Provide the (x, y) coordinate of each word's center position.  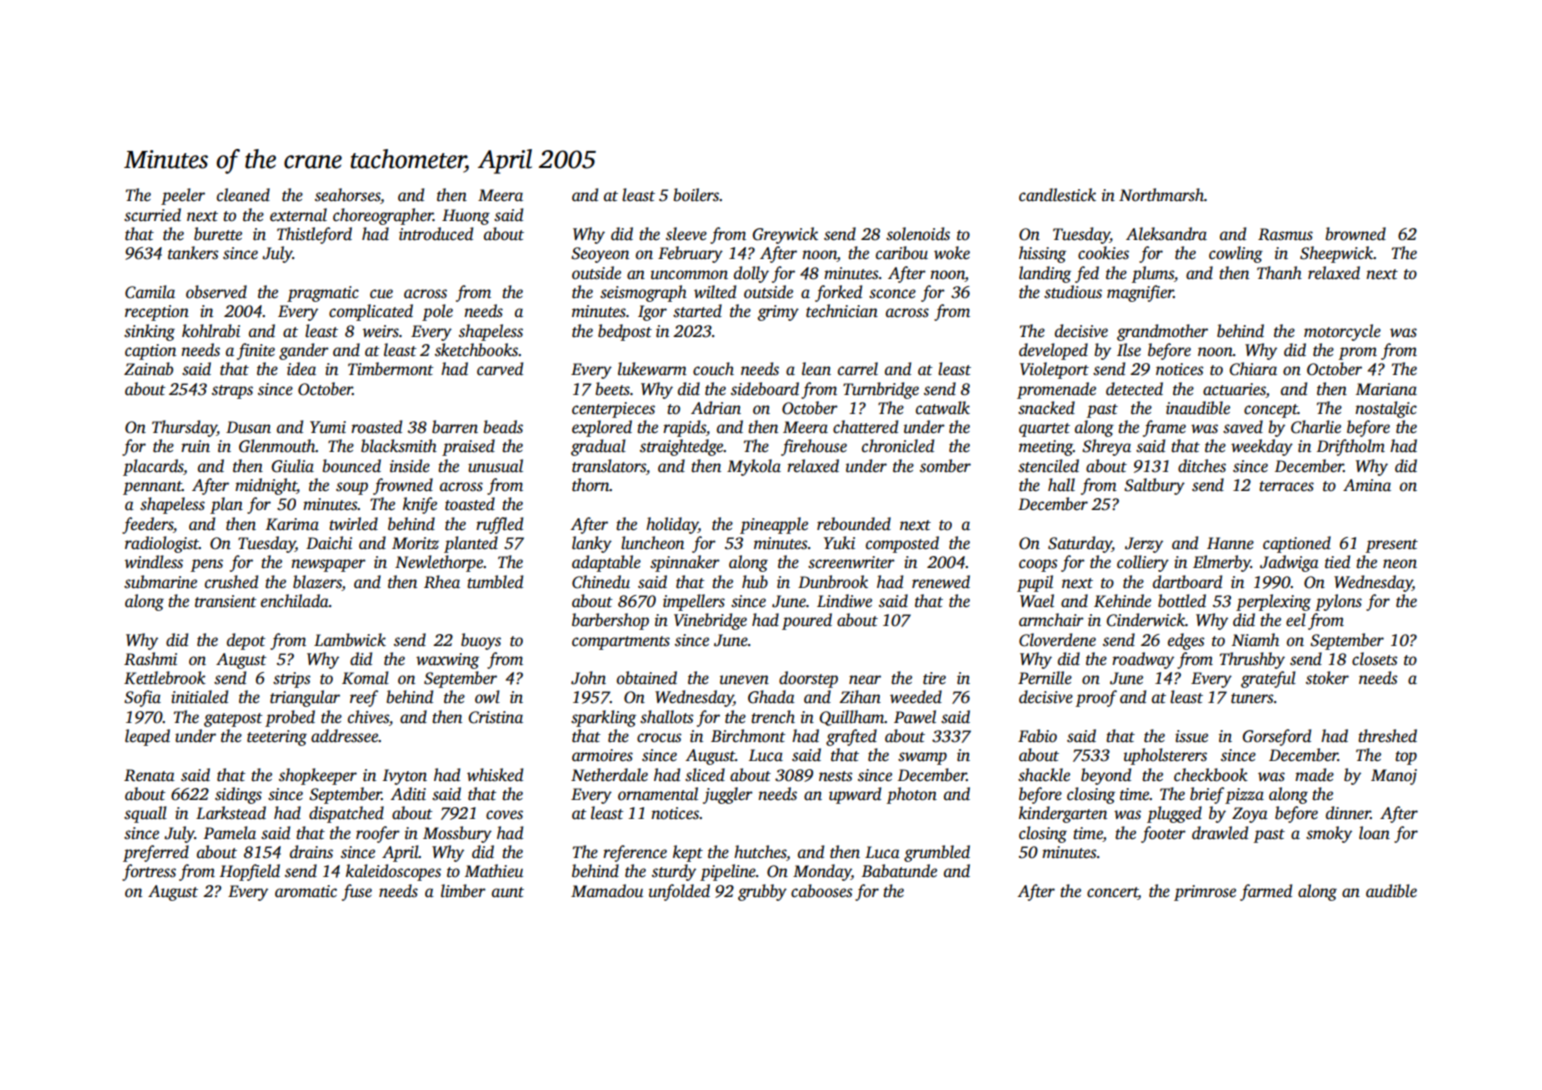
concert (1112, 892)
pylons (1338, 602)
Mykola (754, 467)
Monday (822, 872)
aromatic (306, 891)
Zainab (148, 369)
